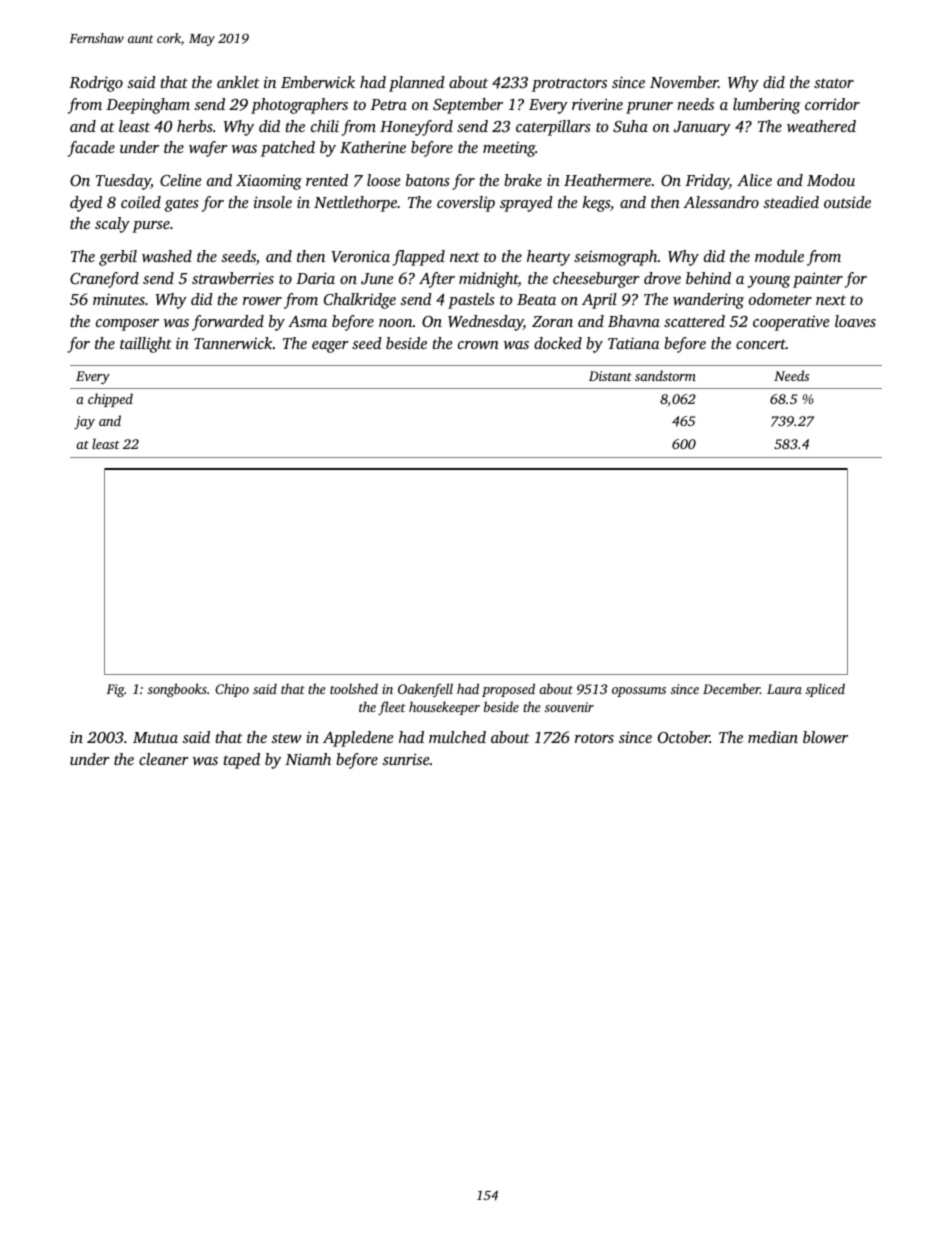  I want to click on Mutua, so click(155, 737).
